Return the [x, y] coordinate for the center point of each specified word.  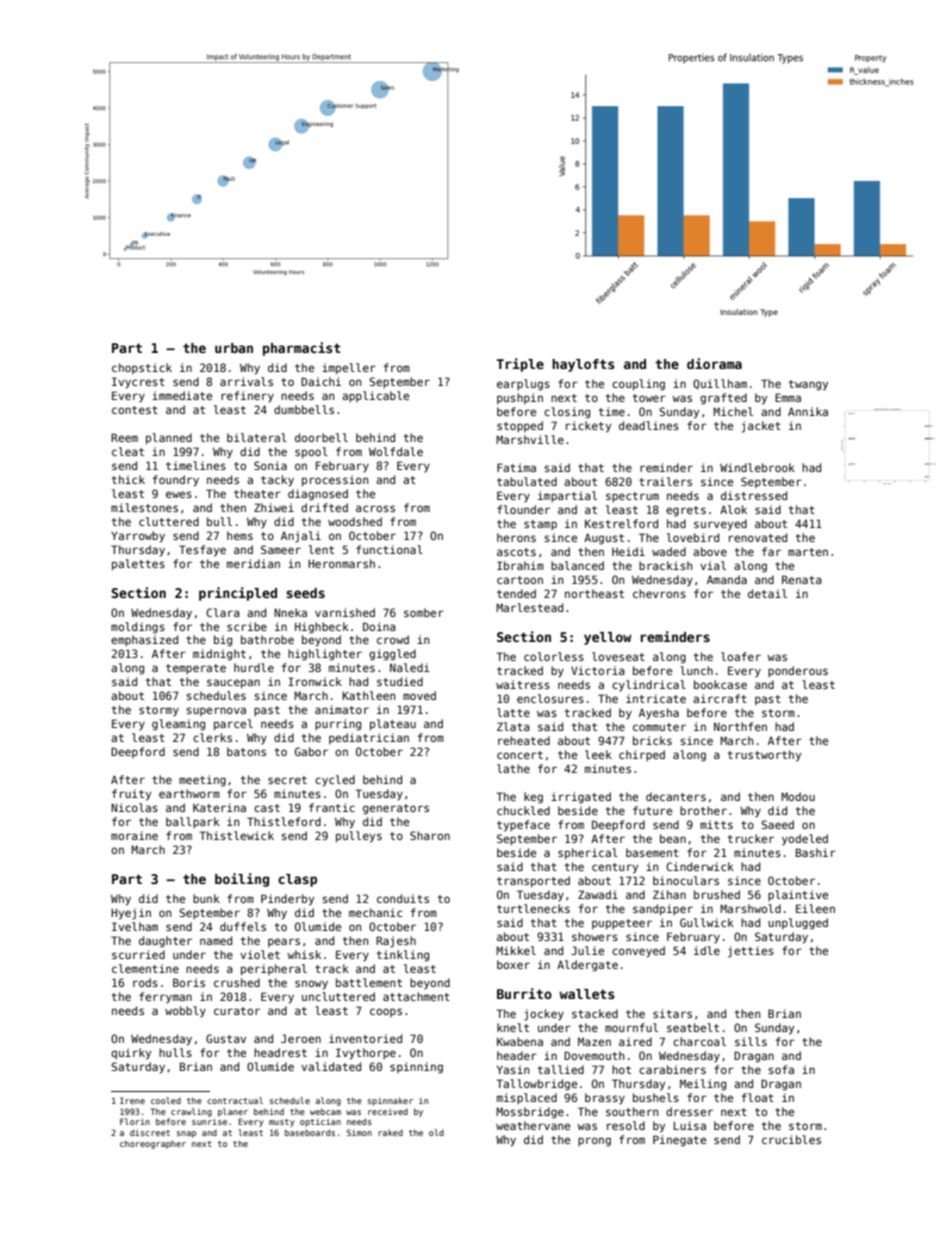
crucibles [791, 1139]
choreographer [153, 1144]
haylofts [583, 365]
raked [390, 1132]
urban [234, 348]
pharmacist [302, 349]
